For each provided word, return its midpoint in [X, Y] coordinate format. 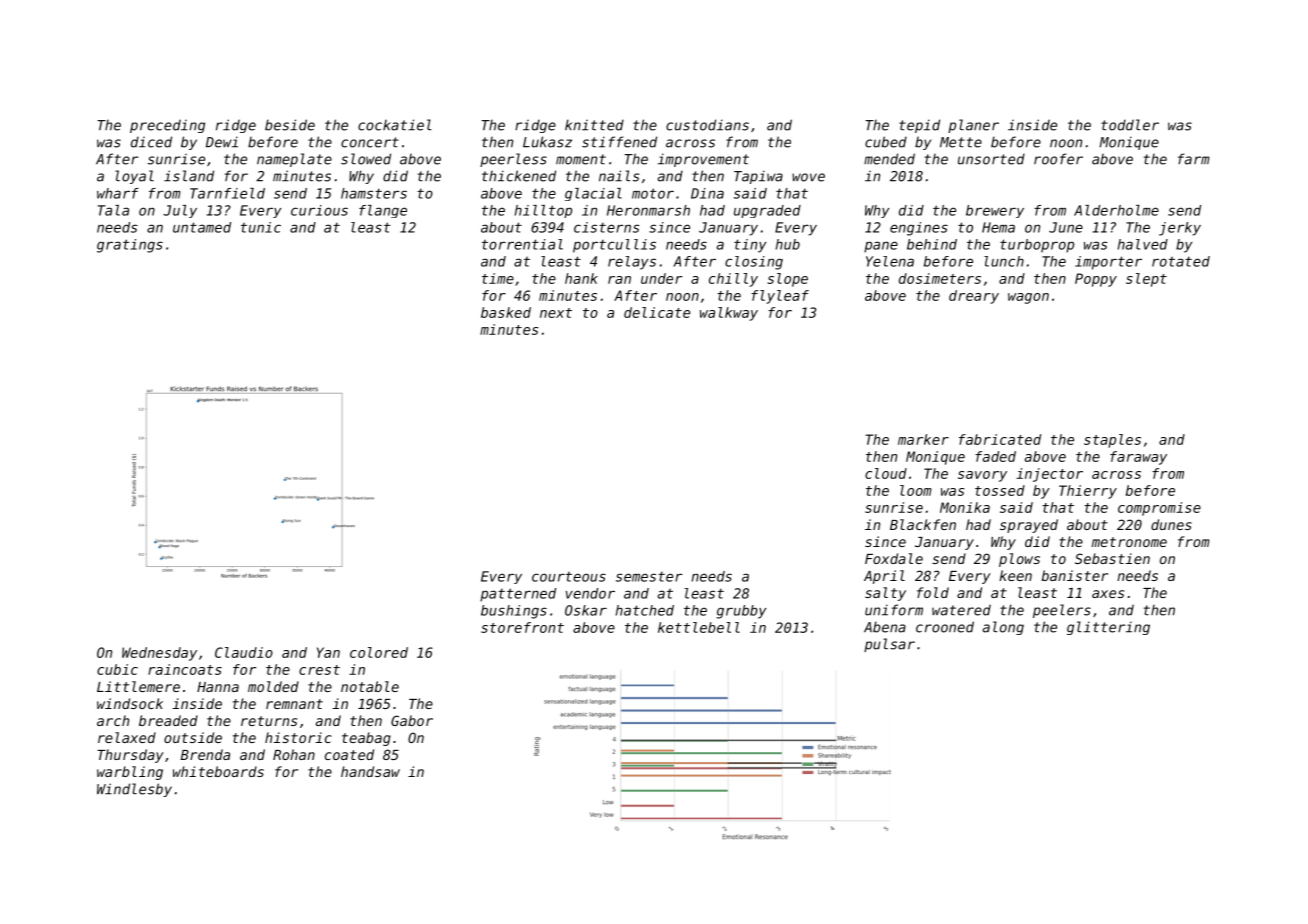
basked [506, 312]
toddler [1130, 125]
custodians [707, 125]
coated [349, 754]
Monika [965, 507]
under [661, 278]
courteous [569, 577]
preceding [167, 126]
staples [1112, 441]
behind [932, 244]
